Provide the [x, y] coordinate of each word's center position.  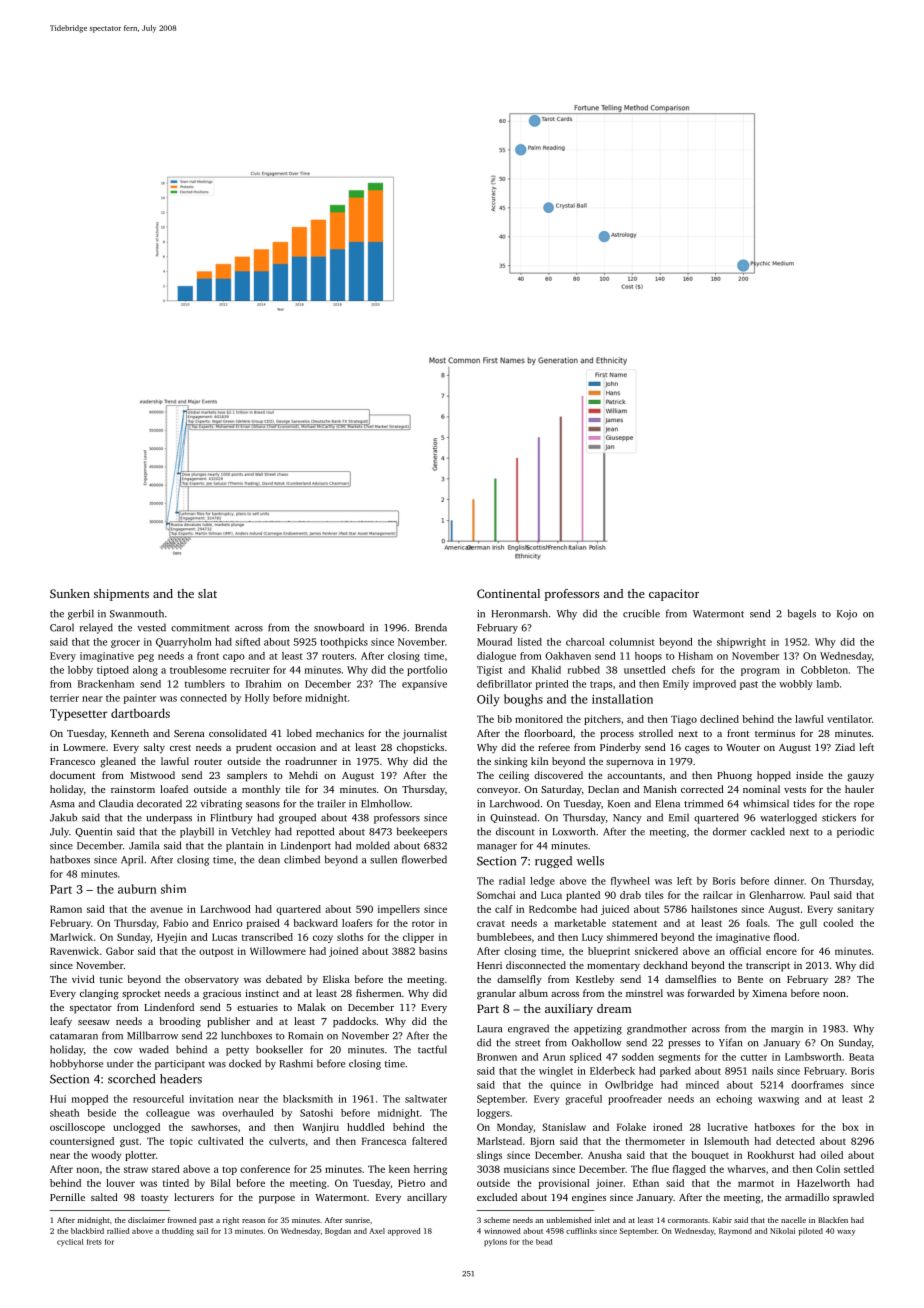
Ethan [646, 1183]
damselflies [690, 979]
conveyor [497, 792]
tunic [111, 979]
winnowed [502, 1231]
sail [202, 1231]
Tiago [684, 720]
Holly [257, 699]
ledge [542, 882]
